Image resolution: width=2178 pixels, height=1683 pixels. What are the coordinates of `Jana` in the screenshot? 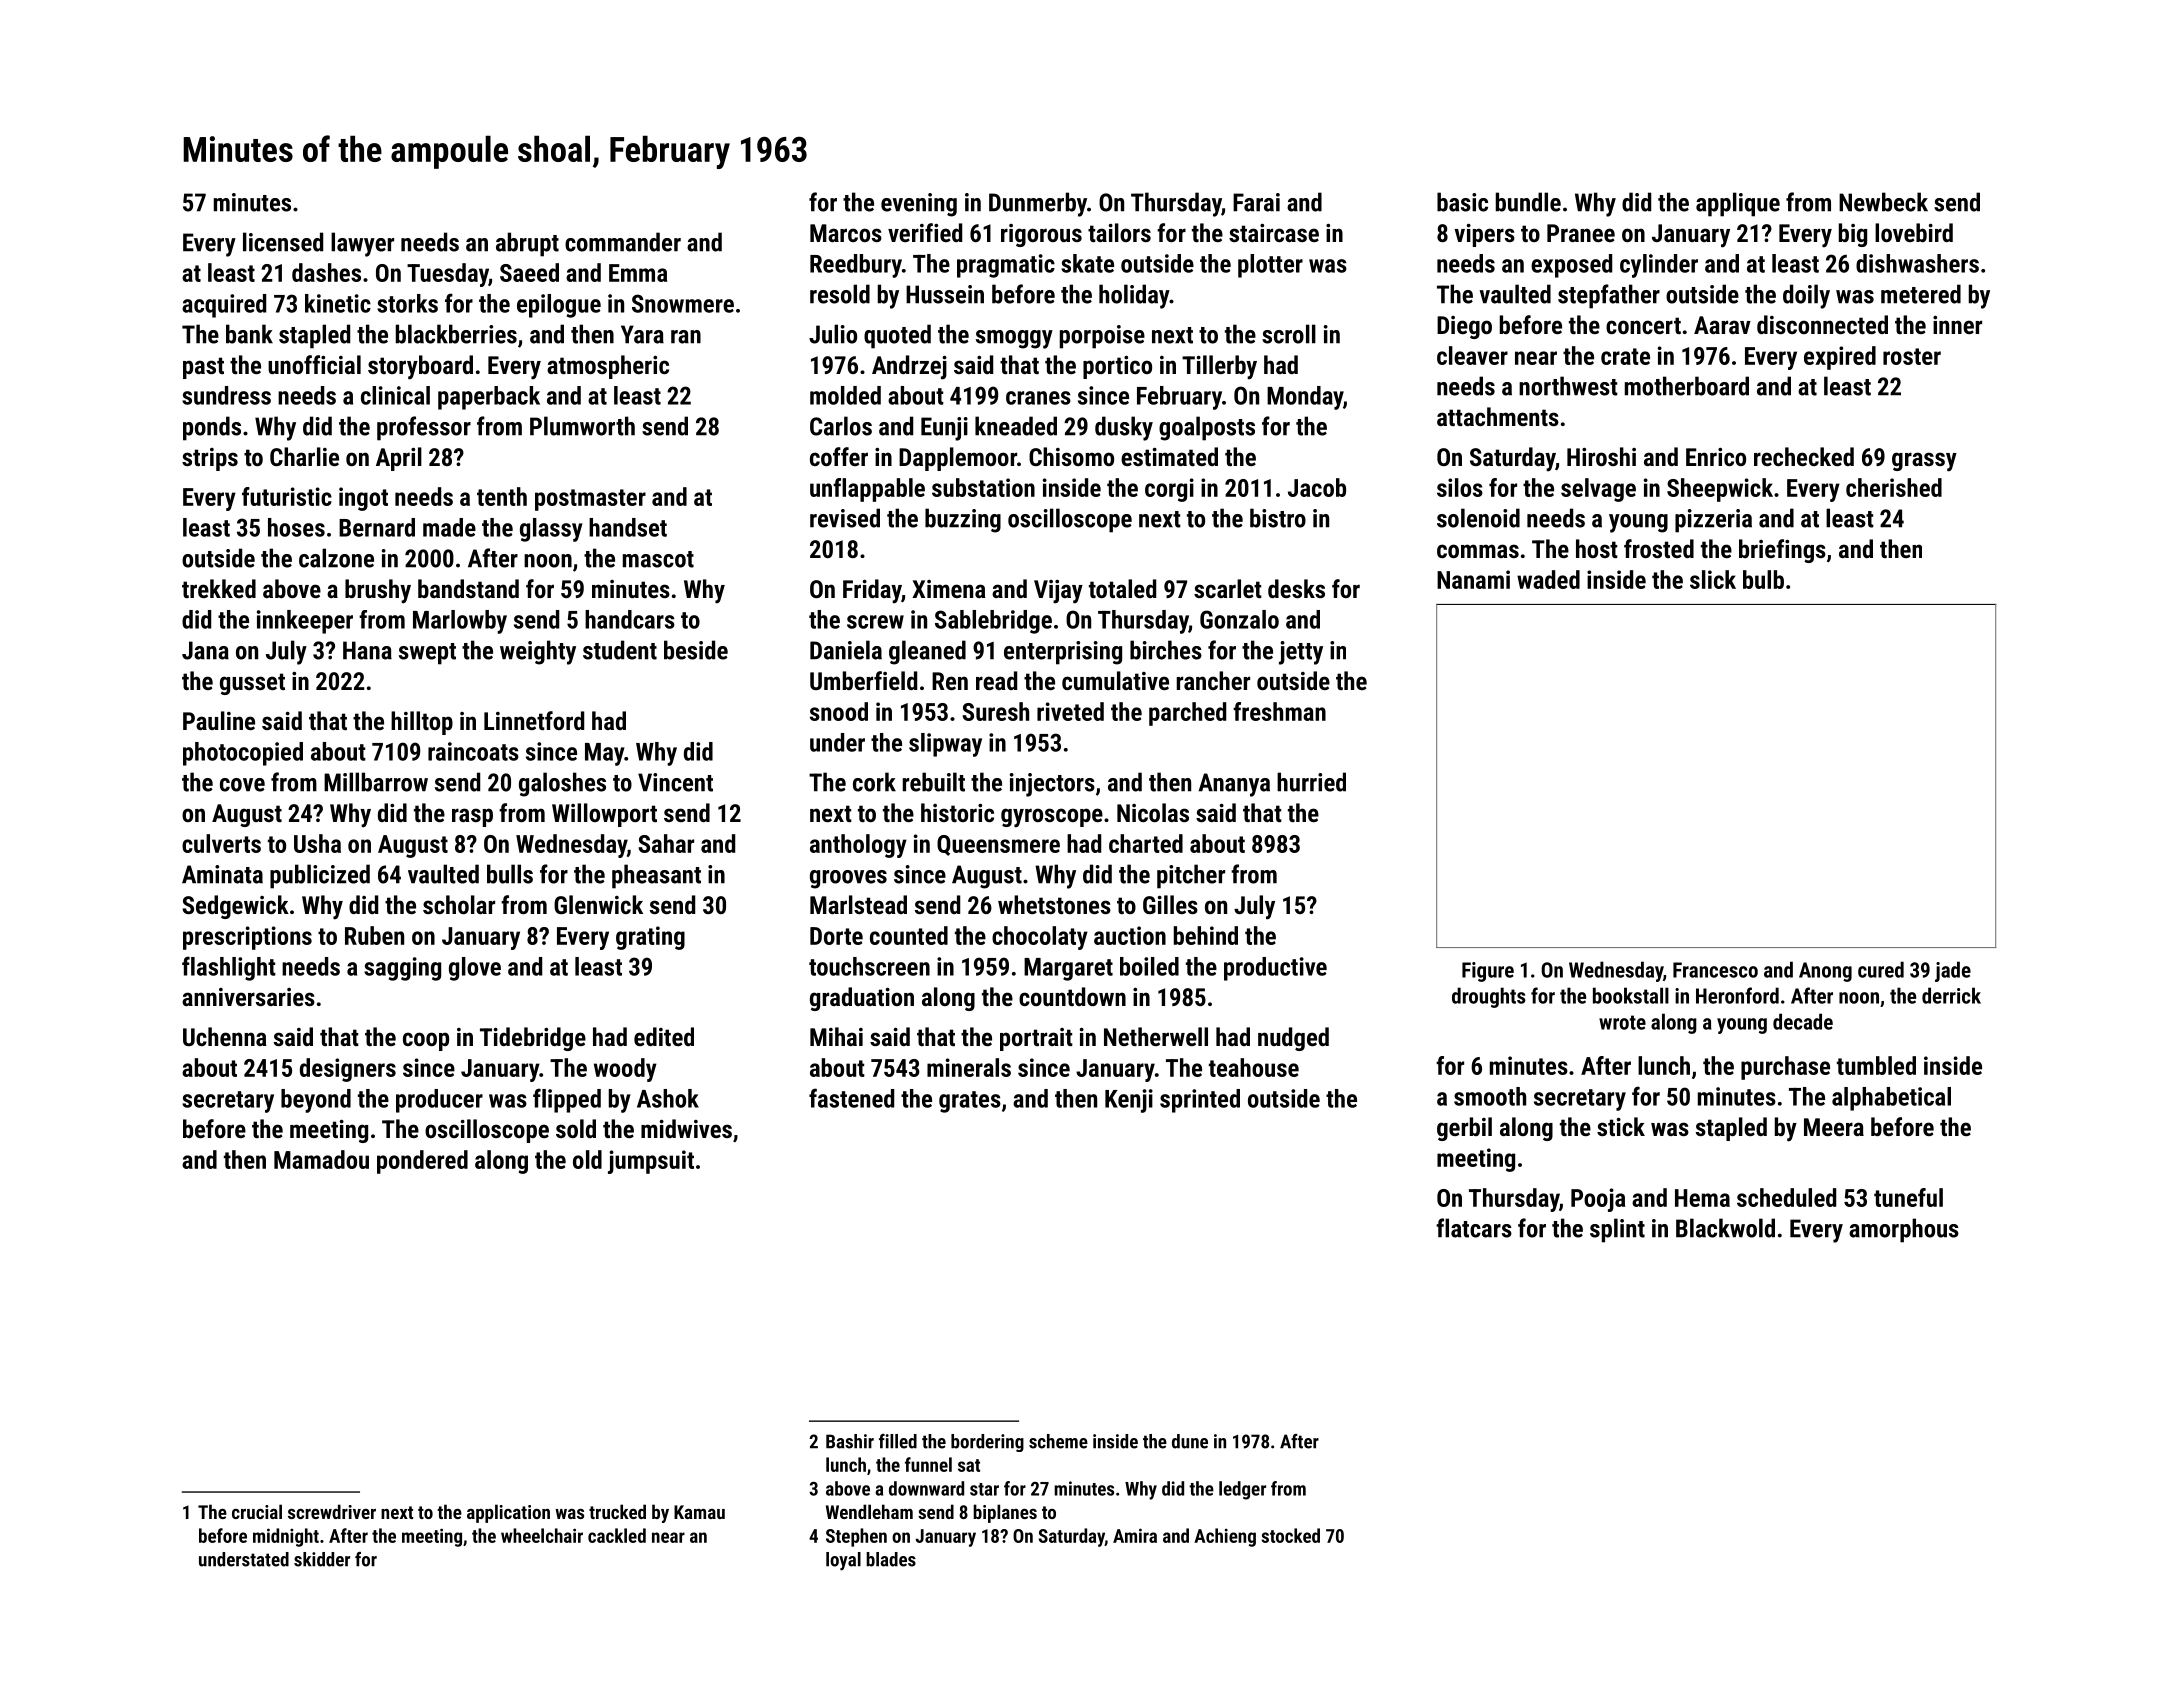 It's located at (205, 650).
